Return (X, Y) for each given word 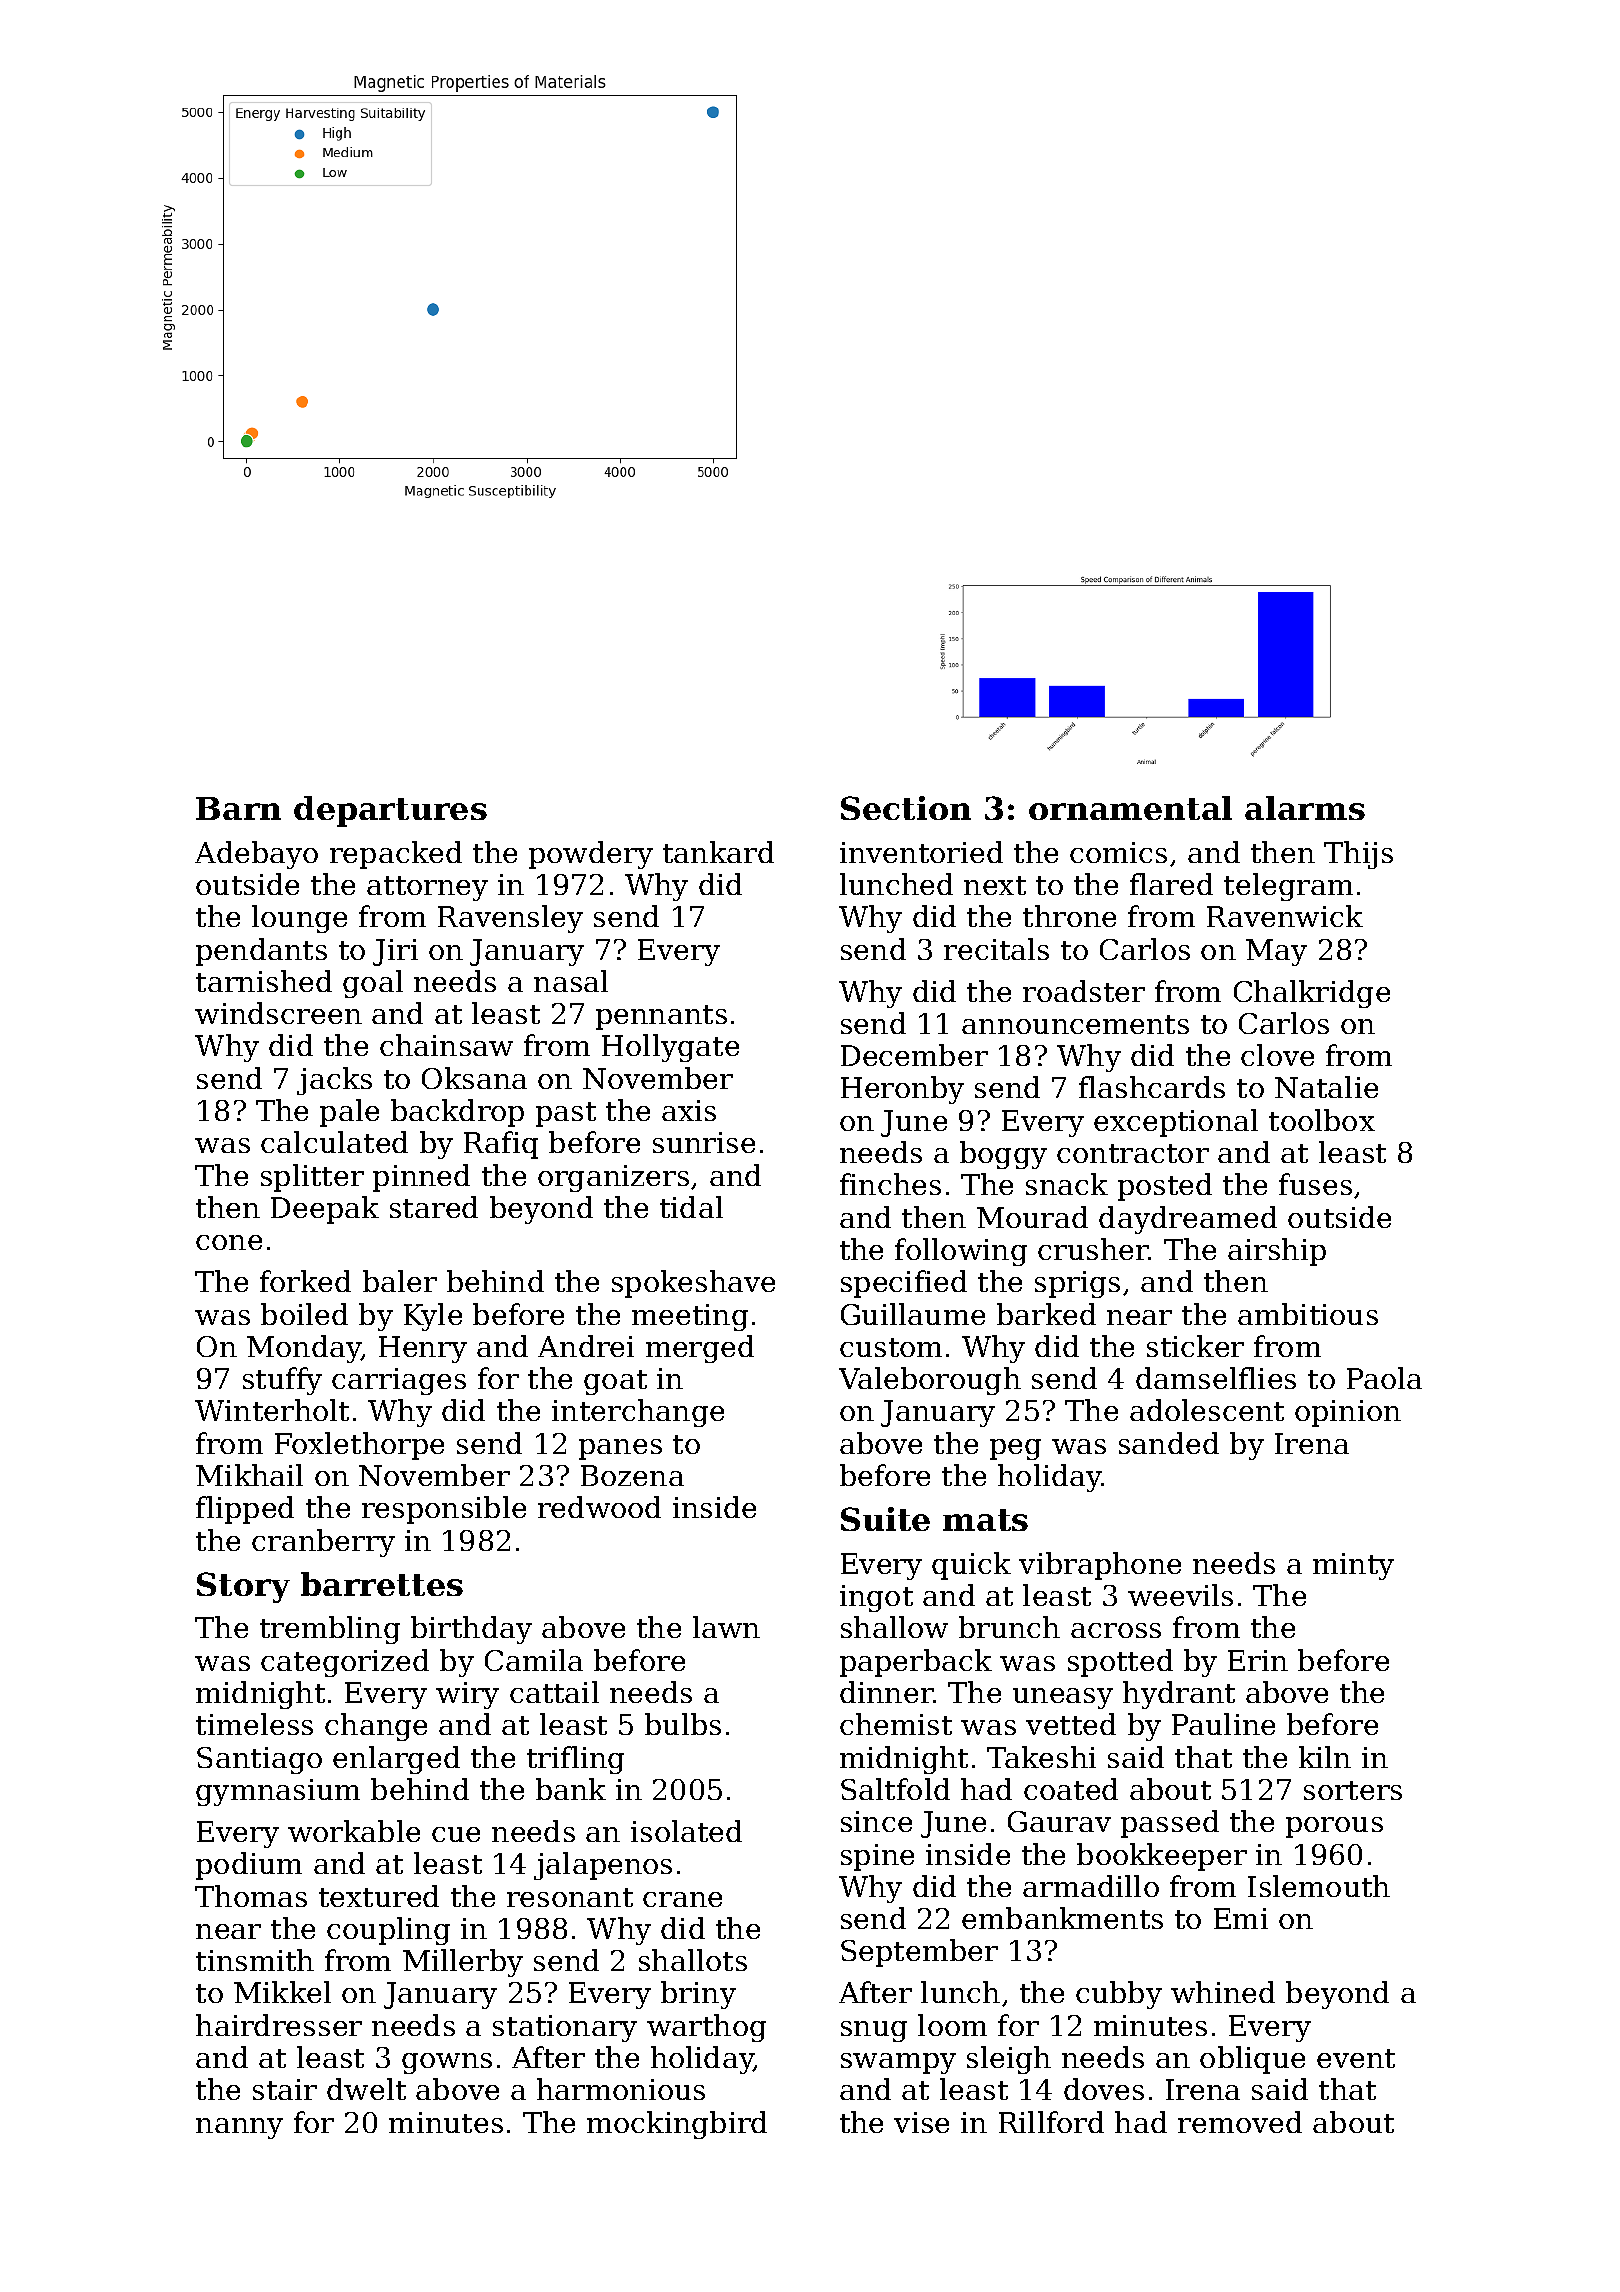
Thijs (1358, 855)
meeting (690, 1317)
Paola (1384, 1378)
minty (1353, 1566)
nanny (239, 2128)
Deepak (325, 1210)
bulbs (683, 1724)
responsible (444, 1510)
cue (456, 1834)
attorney (427, 888)
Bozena (632, 1475)
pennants (661, 1017)
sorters (1353, 1790)
